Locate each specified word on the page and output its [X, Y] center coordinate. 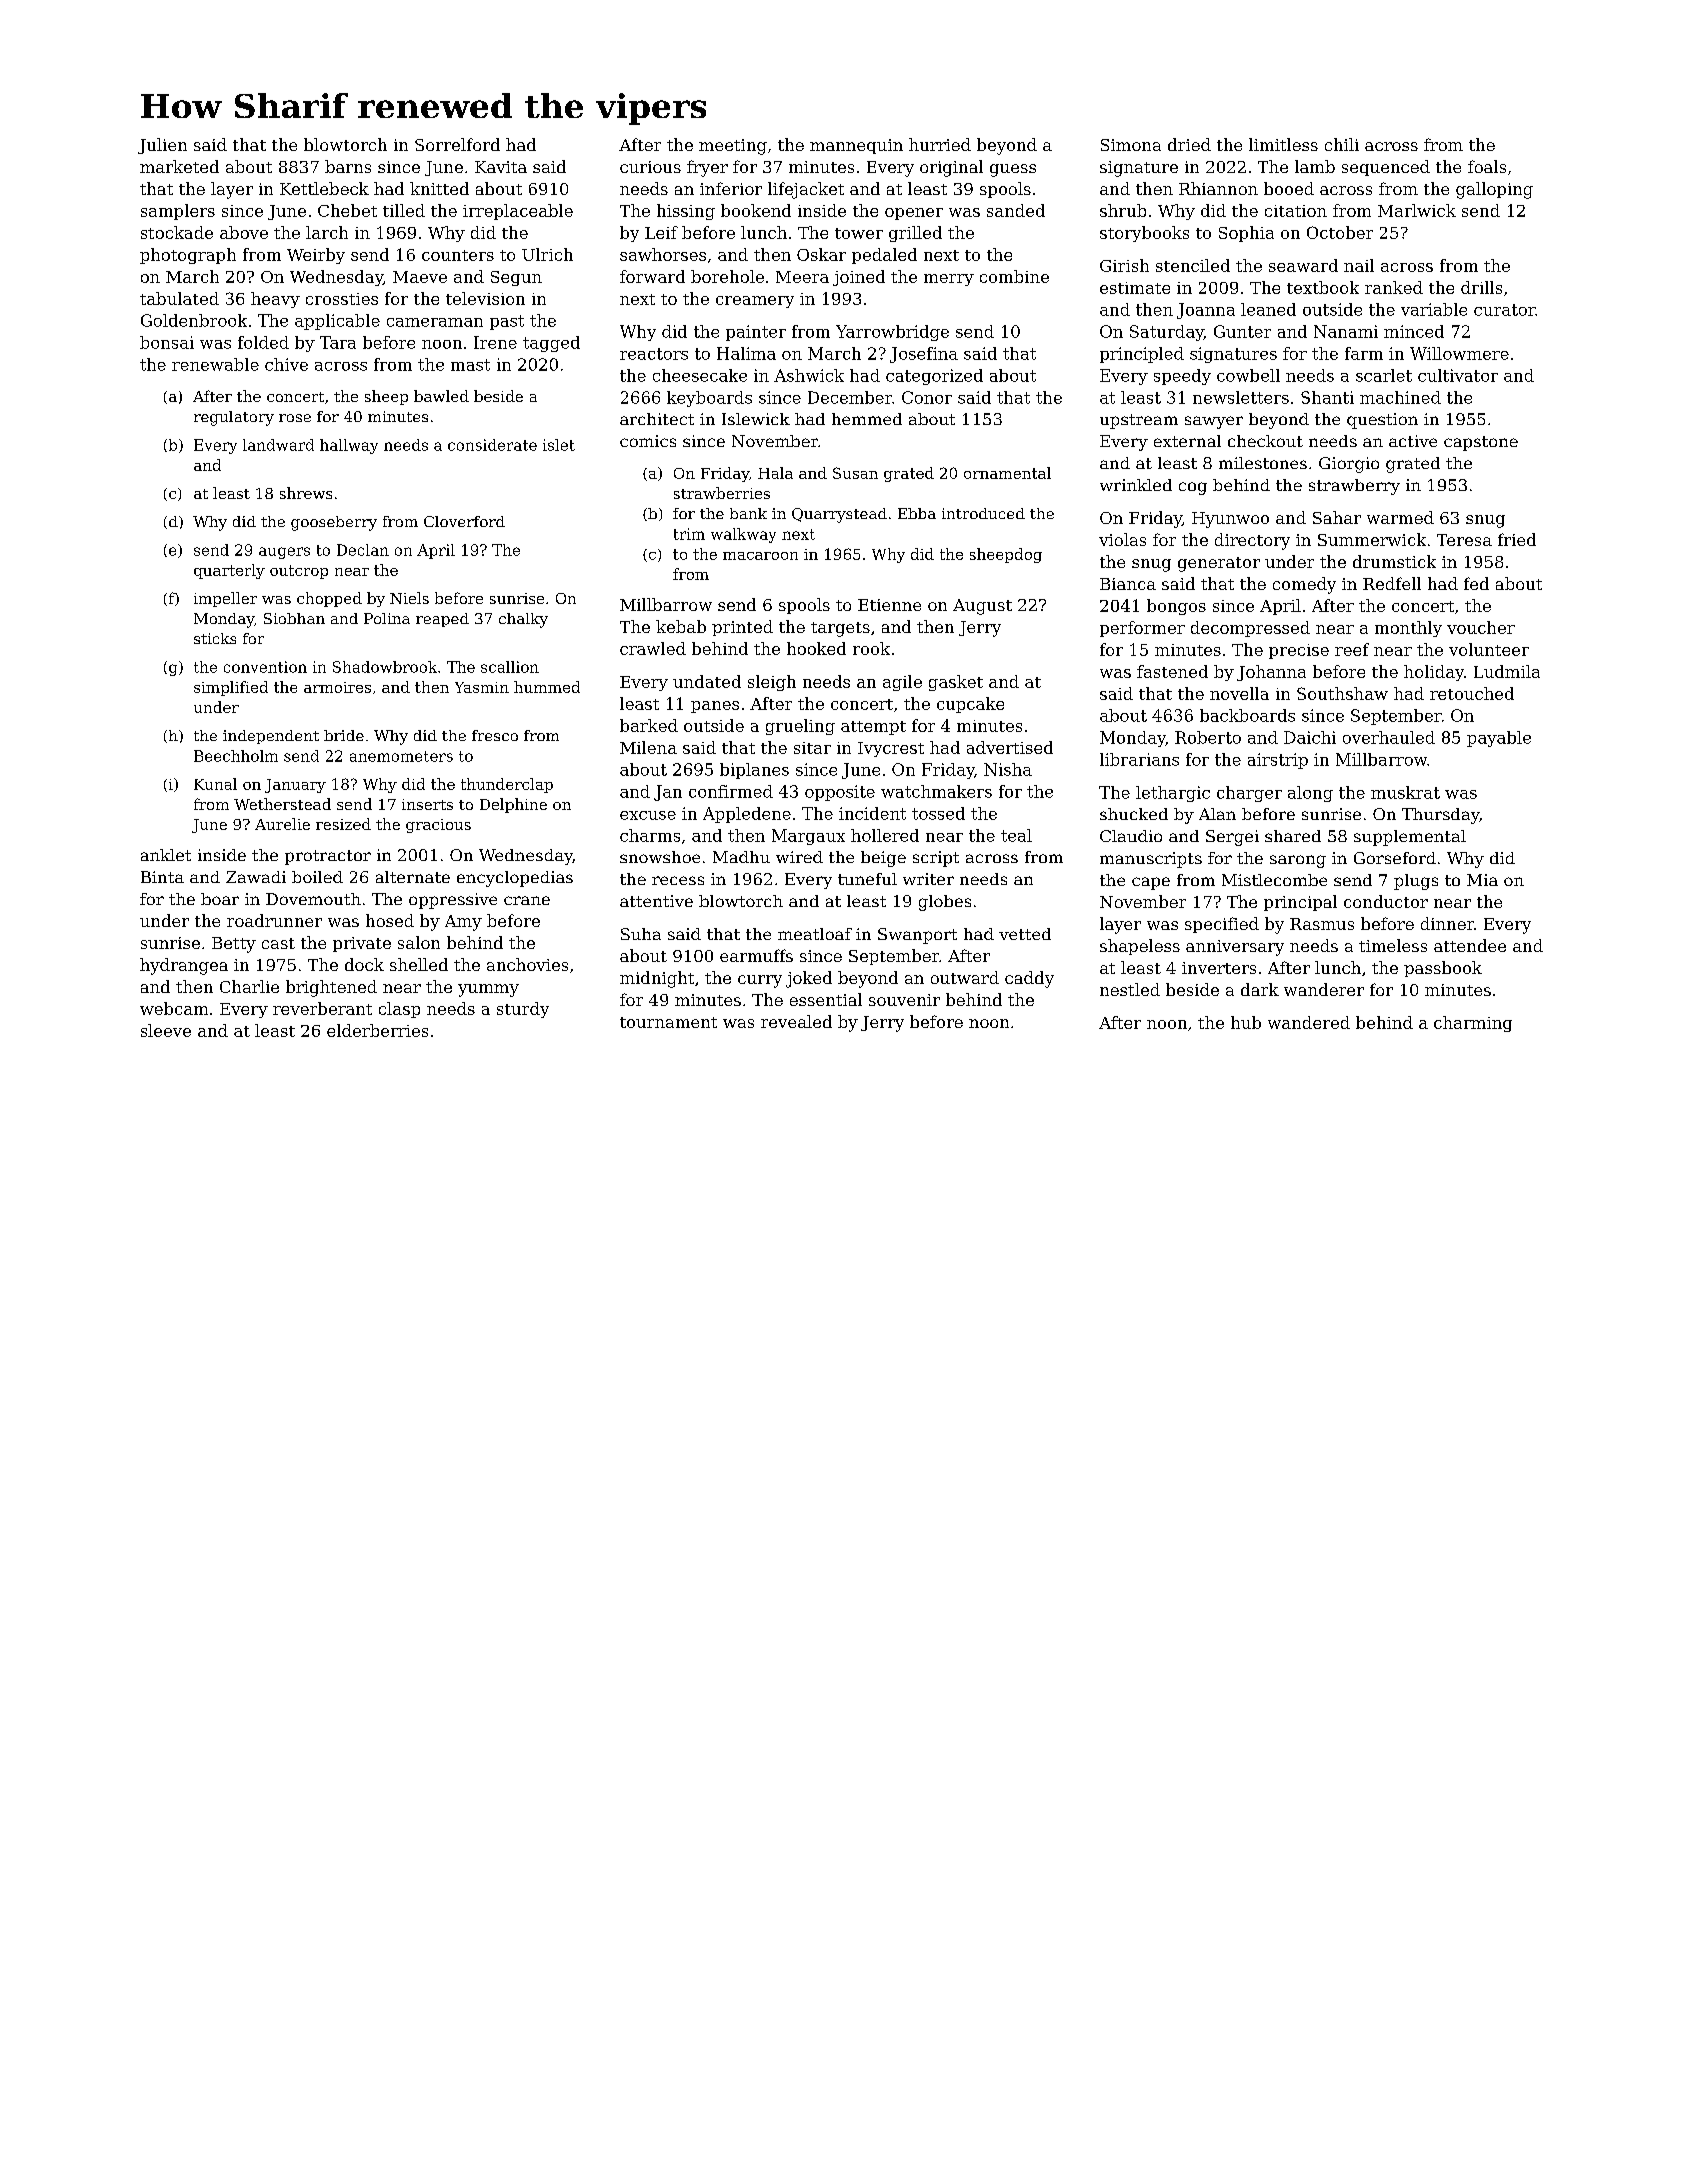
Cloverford [464, 521]
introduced [983, 513]
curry [760, 981]
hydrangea [184, 966]
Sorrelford [457, 144]
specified [1222, 925]
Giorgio [1349, 465]
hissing [686, 212]
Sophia [1246, 234]
